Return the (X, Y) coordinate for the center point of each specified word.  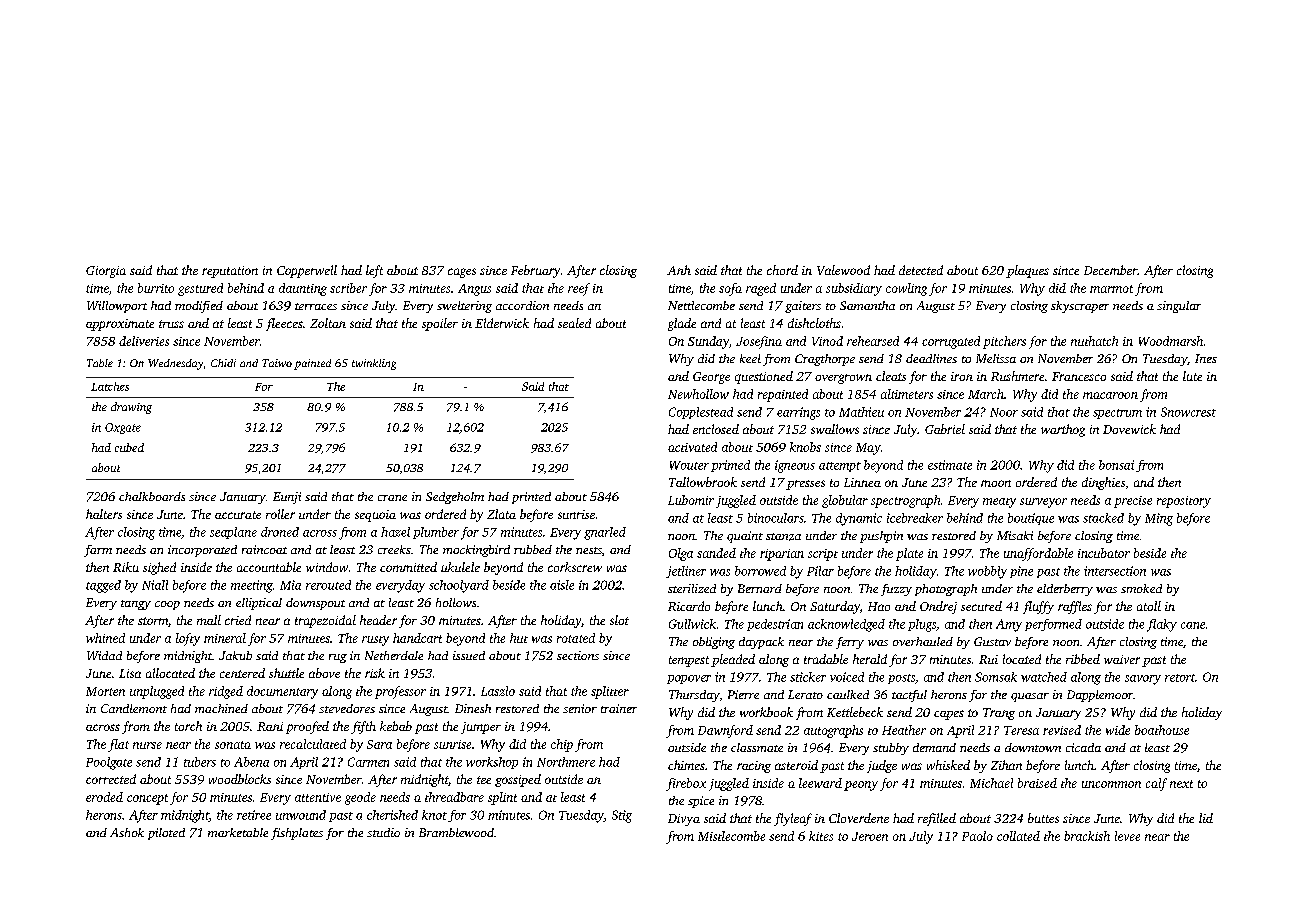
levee (1127, 836)
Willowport (117, 307)
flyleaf (793, 819)
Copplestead (701, 413)
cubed (129, 447)
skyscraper (1080, 307)
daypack (761, 643)
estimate (950, 465)
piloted (166, 834)
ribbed (1083, 659)
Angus (474, 290)
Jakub (235, 655)
